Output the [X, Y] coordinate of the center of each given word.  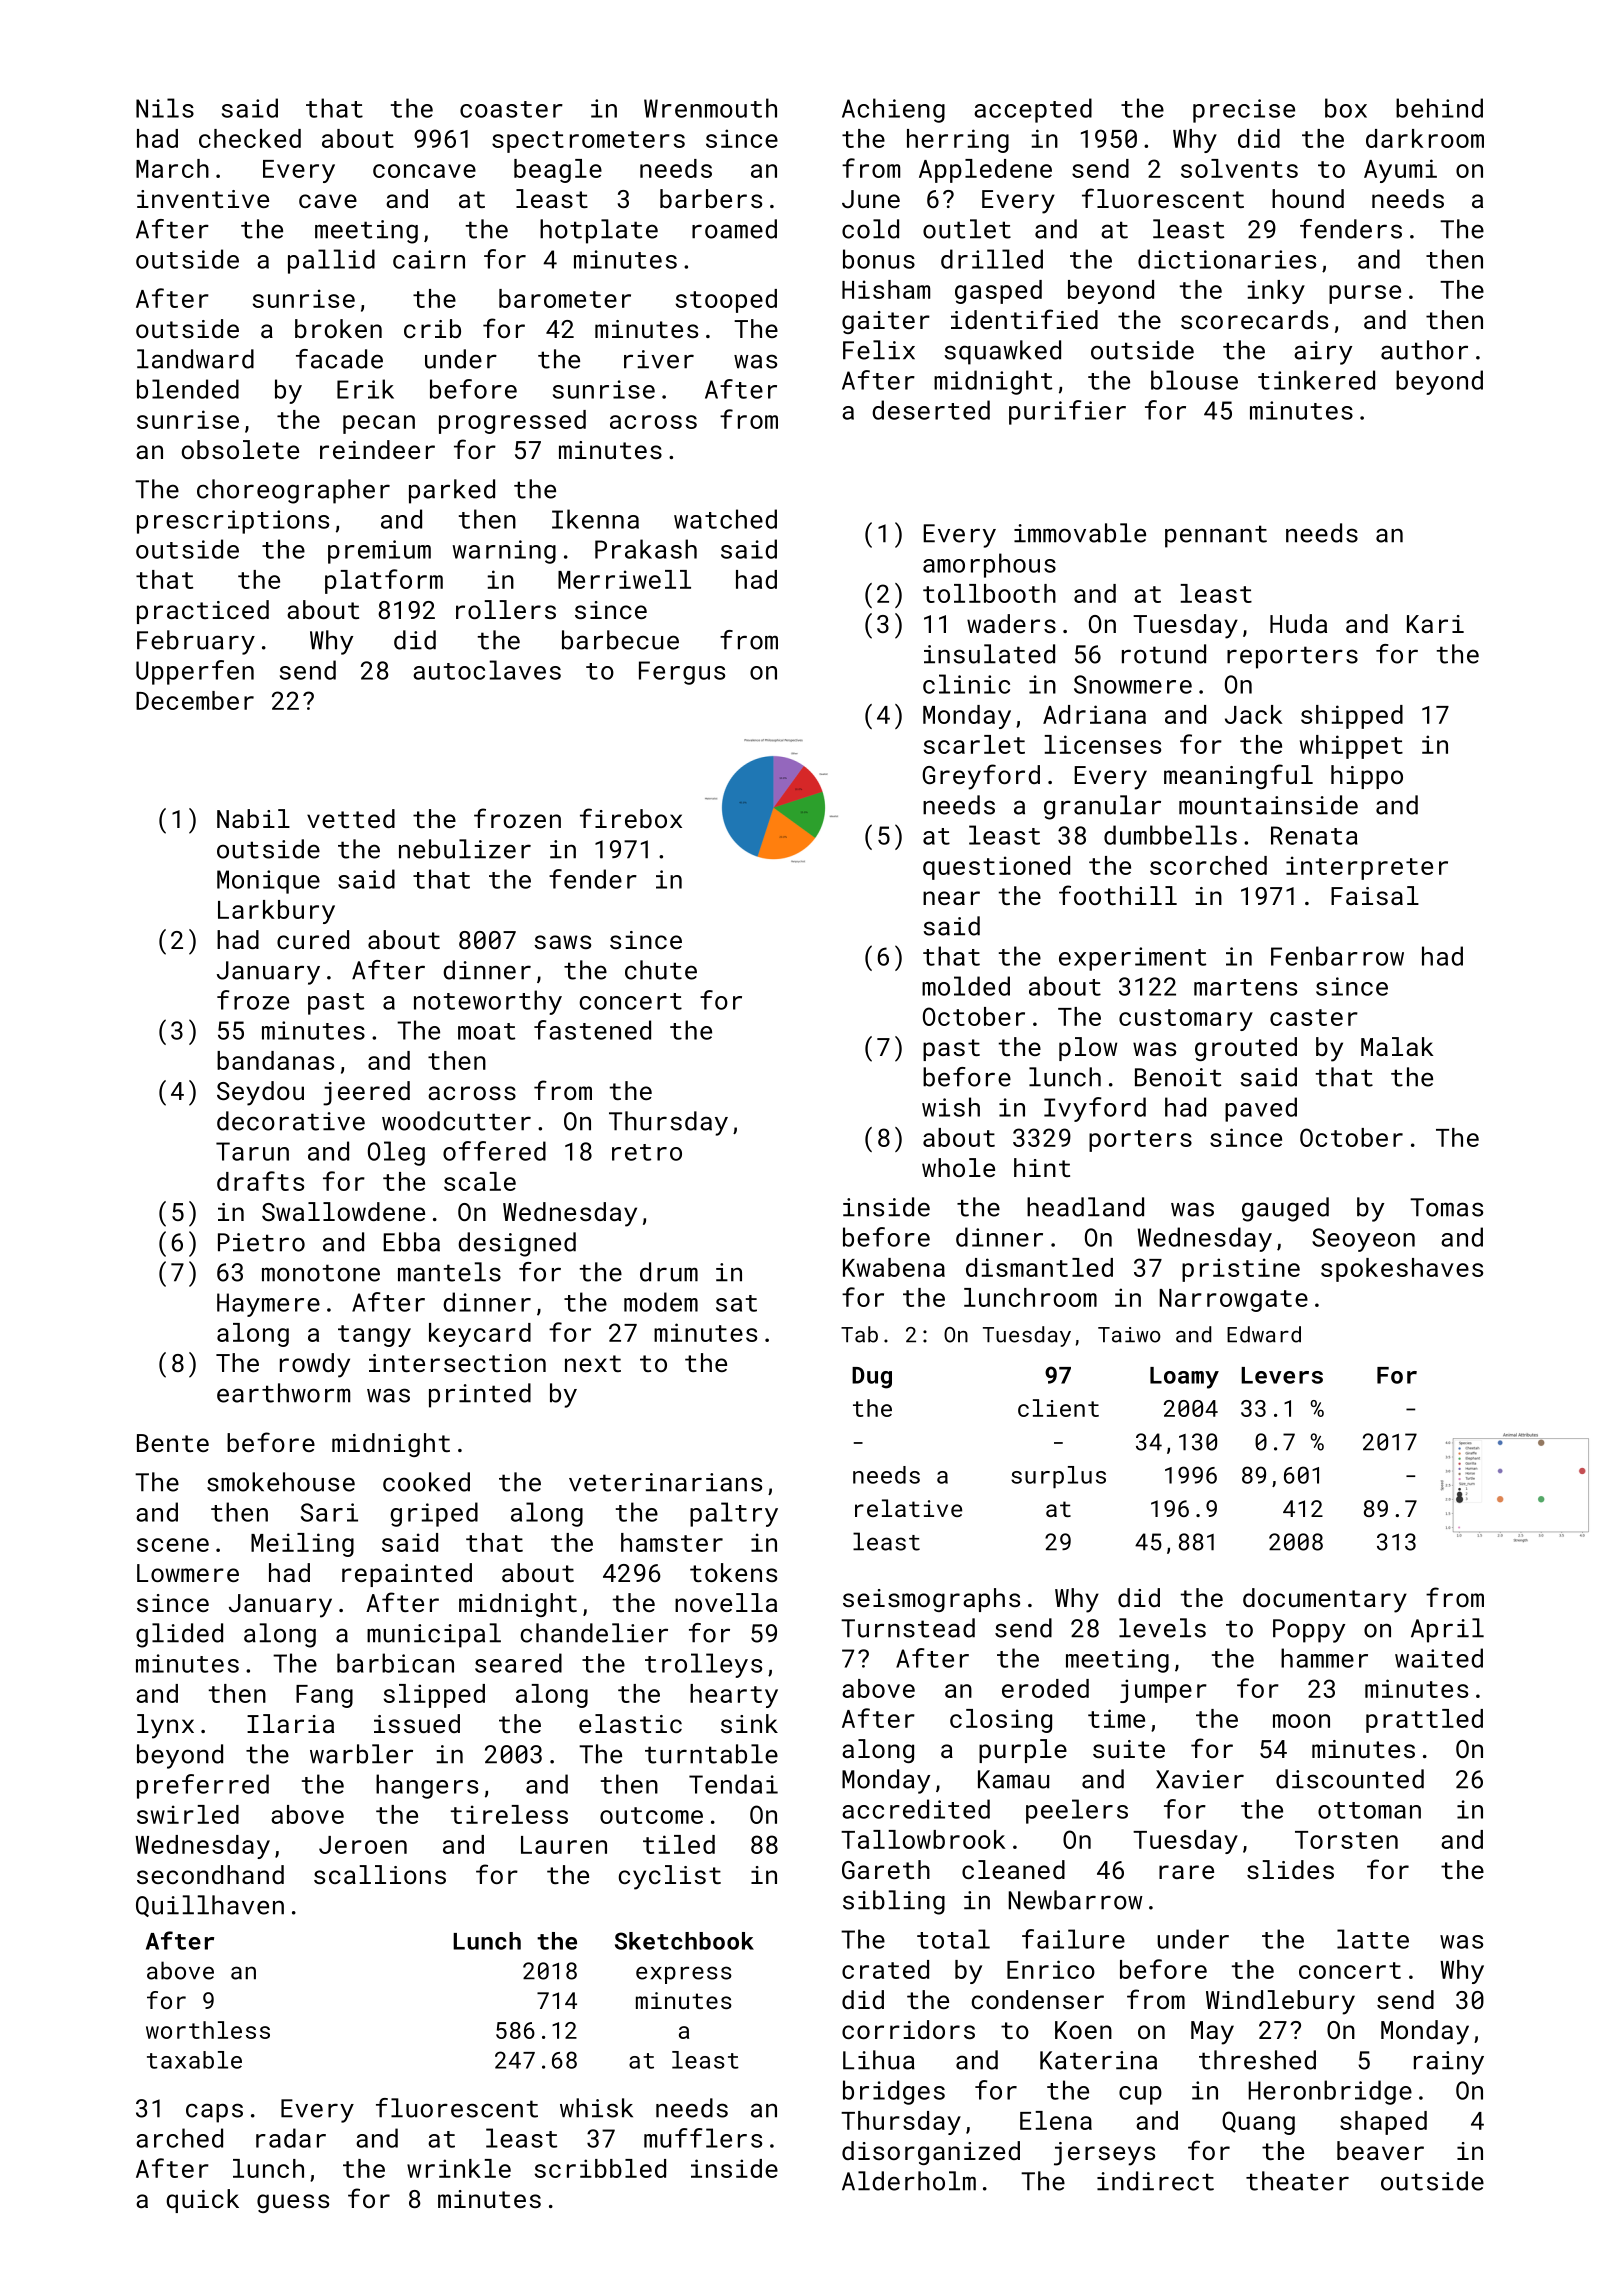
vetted [351, 818]
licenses [1103, 744]
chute [661, 970]
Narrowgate [1234, 1300]
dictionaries [1227, 259]
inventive [203, 199]
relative [908, 1508]
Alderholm [909, 2181]
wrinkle [459, 2168]
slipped [434, 1696]
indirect [1155, 2181]
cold [870, 229]
